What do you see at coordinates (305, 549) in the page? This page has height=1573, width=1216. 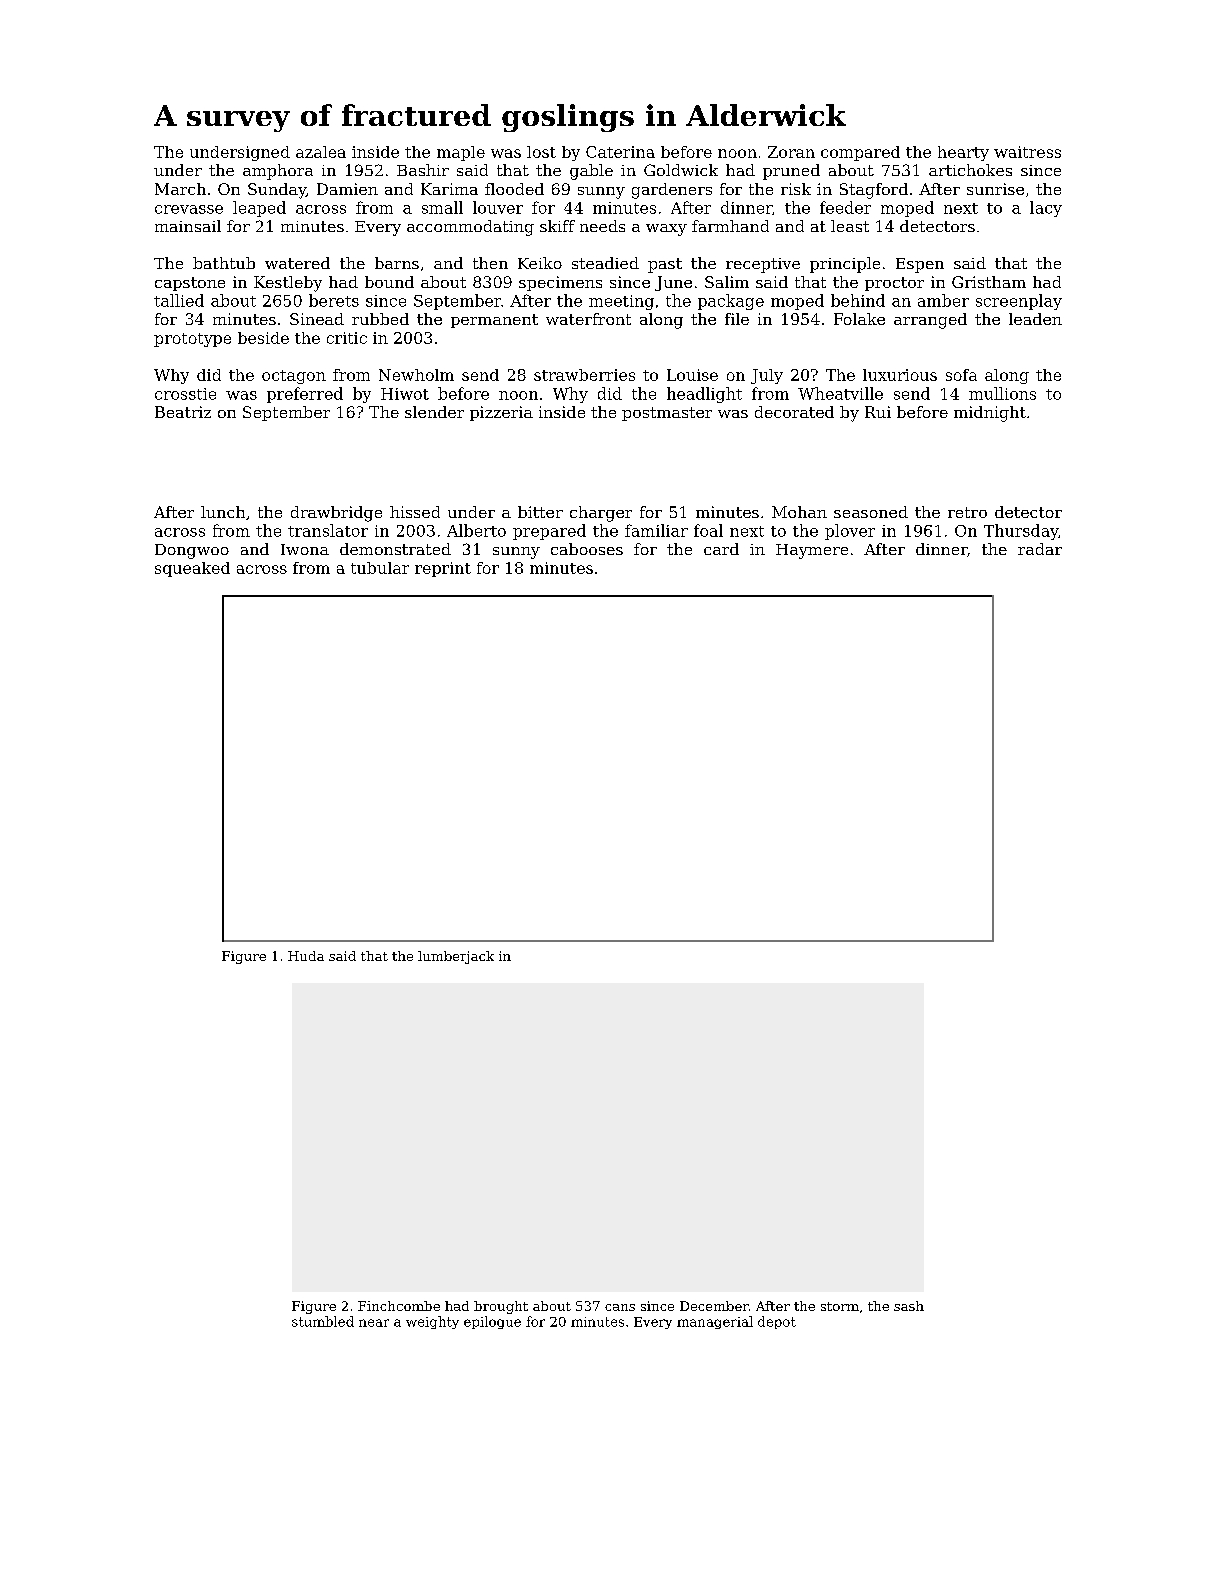 I see `Iwona` at bounding box center [305, 549].
